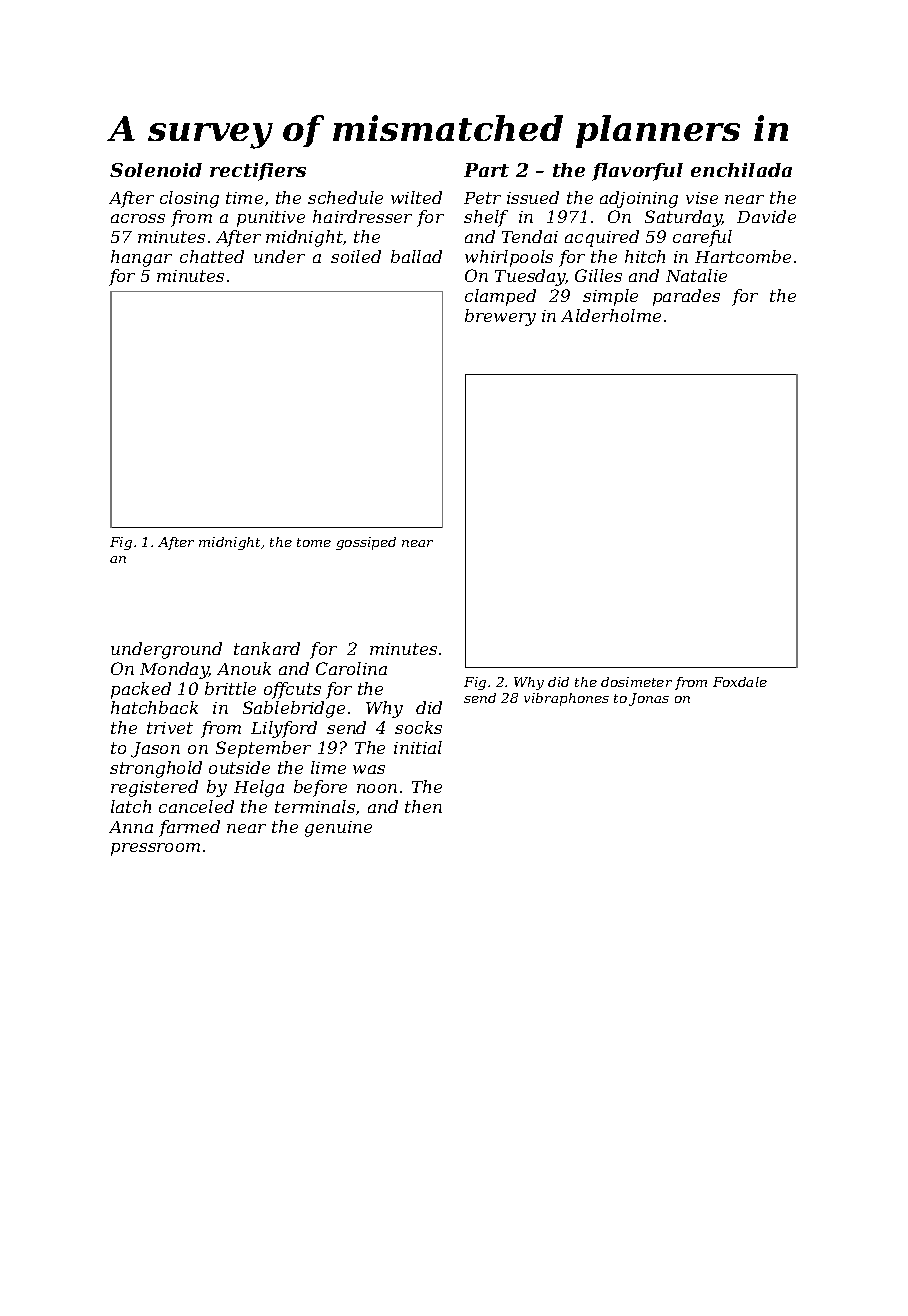 The image size is (908, 1316). Describe the element at coordinates (486, 218) in the image. I see `shelf` at that location.
